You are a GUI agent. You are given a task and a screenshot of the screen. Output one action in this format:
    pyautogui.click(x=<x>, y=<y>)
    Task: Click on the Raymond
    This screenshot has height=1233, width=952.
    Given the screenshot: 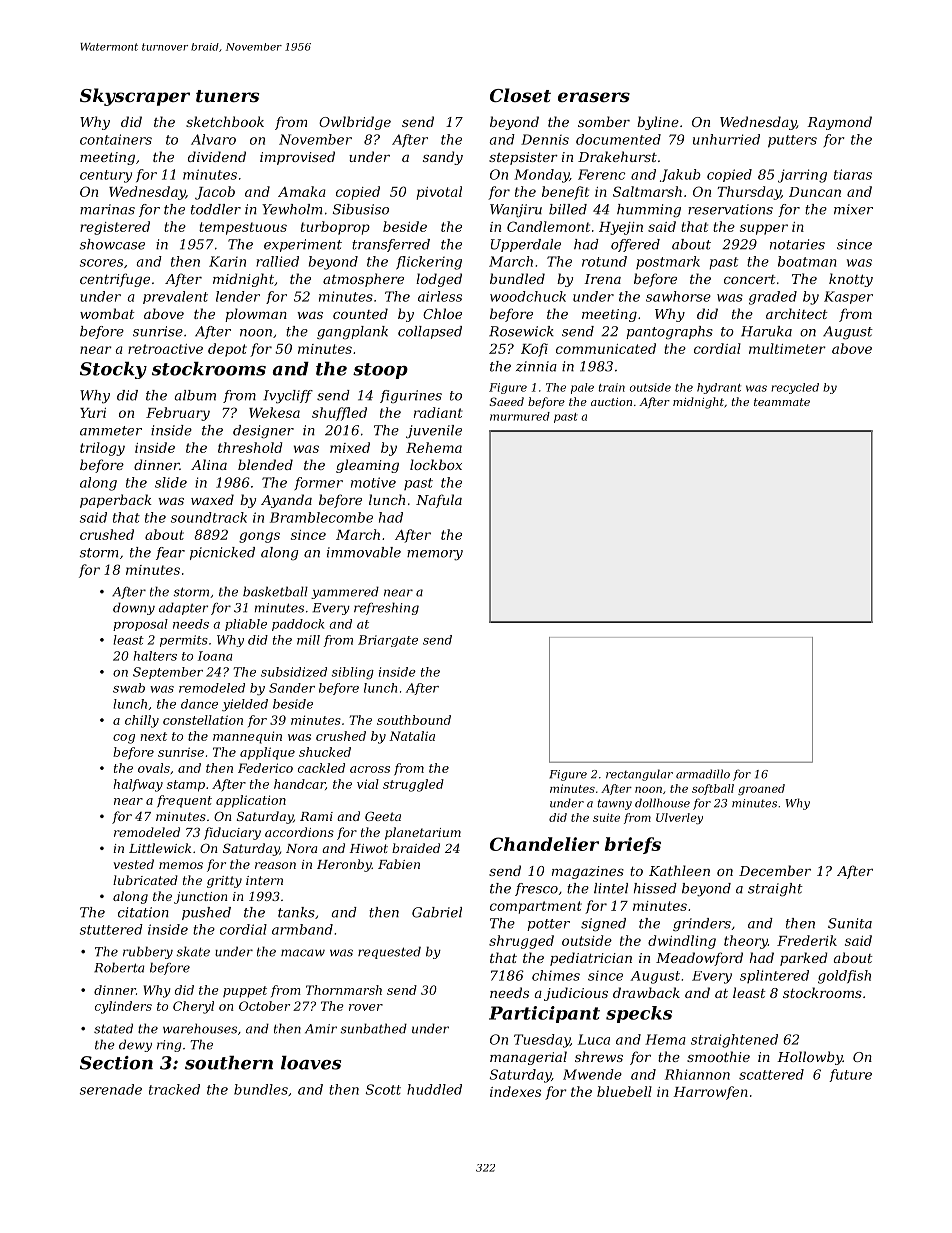 What is the action you would take?
    pyautogui.click(x=839, y=123)
